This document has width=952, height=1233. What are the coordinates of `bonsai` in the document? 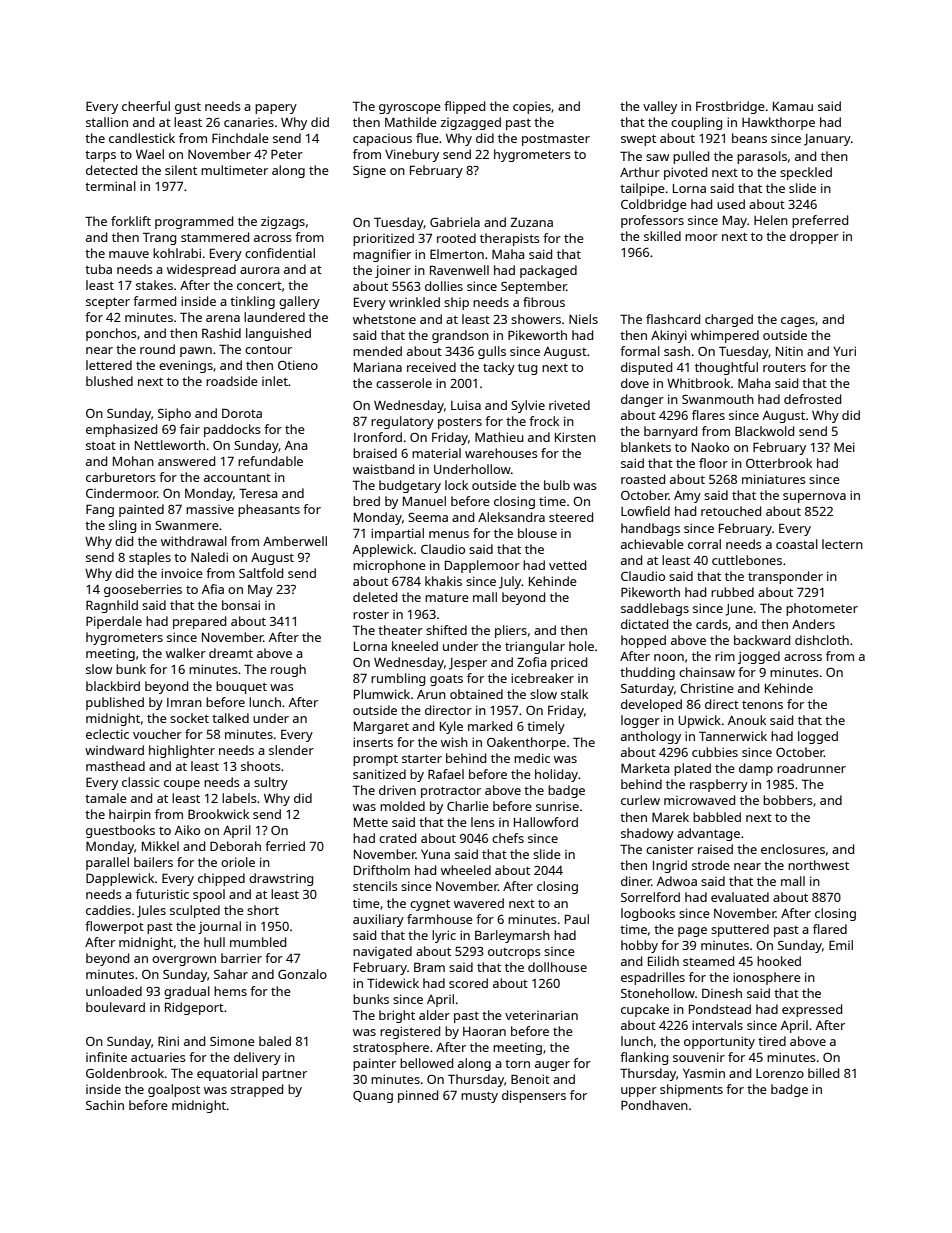 It's located at (241, 605).
